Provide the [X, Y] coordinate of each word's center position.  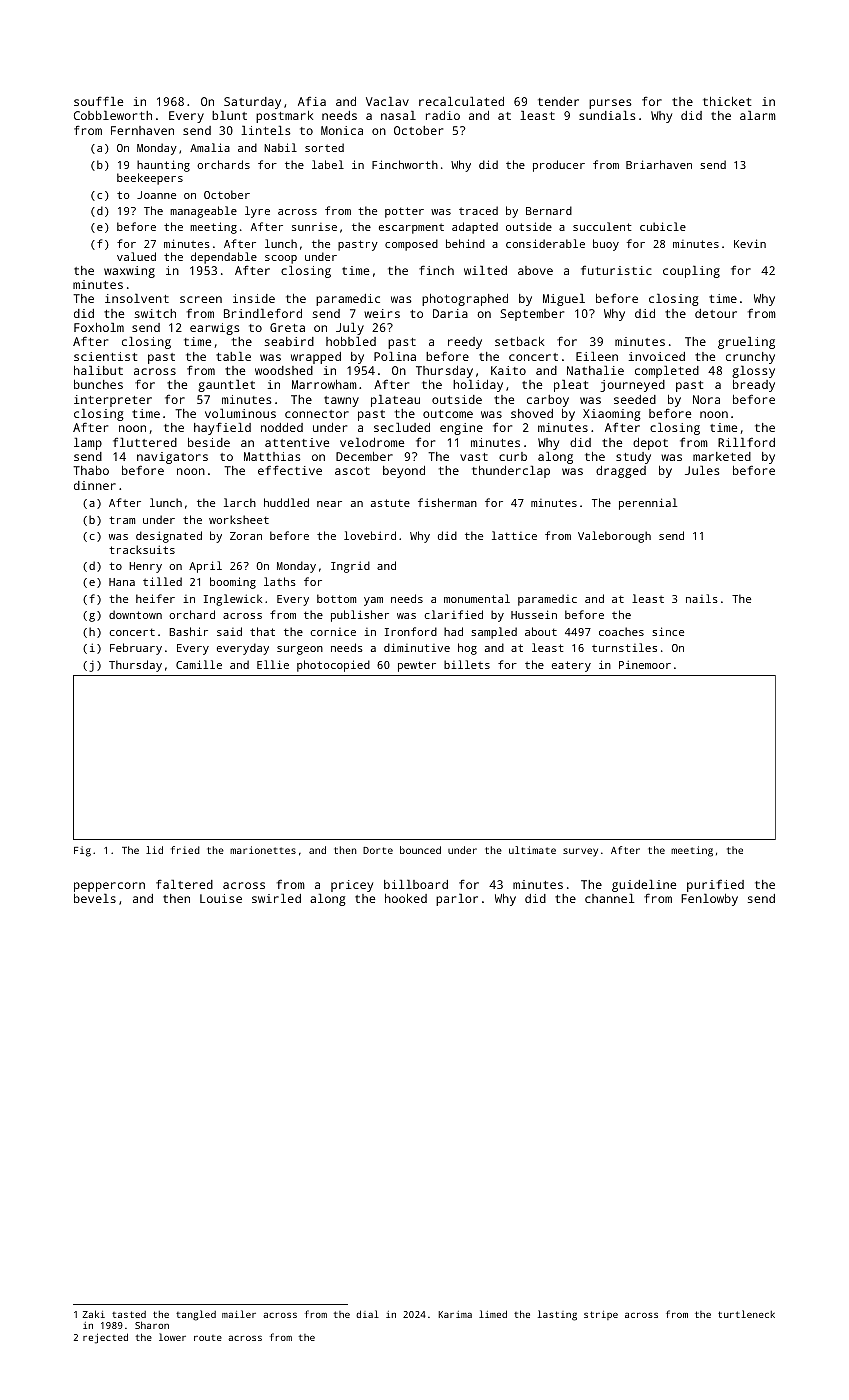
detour [716, 313]
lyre [257, 212]
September [532, 315]
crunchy [750, 358]
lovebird [370, 535]
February [136, 649]
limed [493, 1314]
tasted [129, 1314]
